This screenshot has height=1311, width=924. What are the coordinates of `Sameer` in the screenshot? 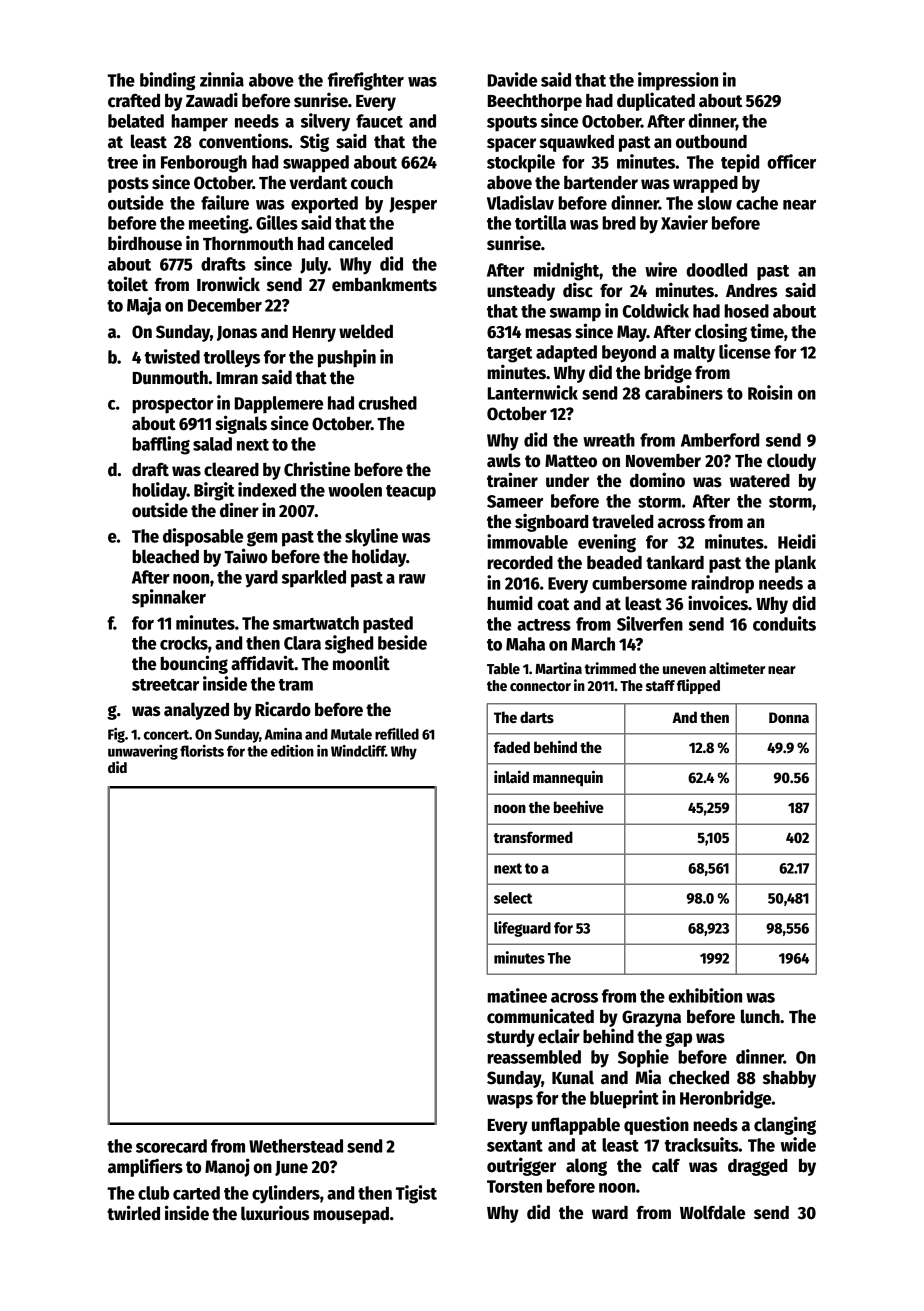 It's located at (515, 501).
